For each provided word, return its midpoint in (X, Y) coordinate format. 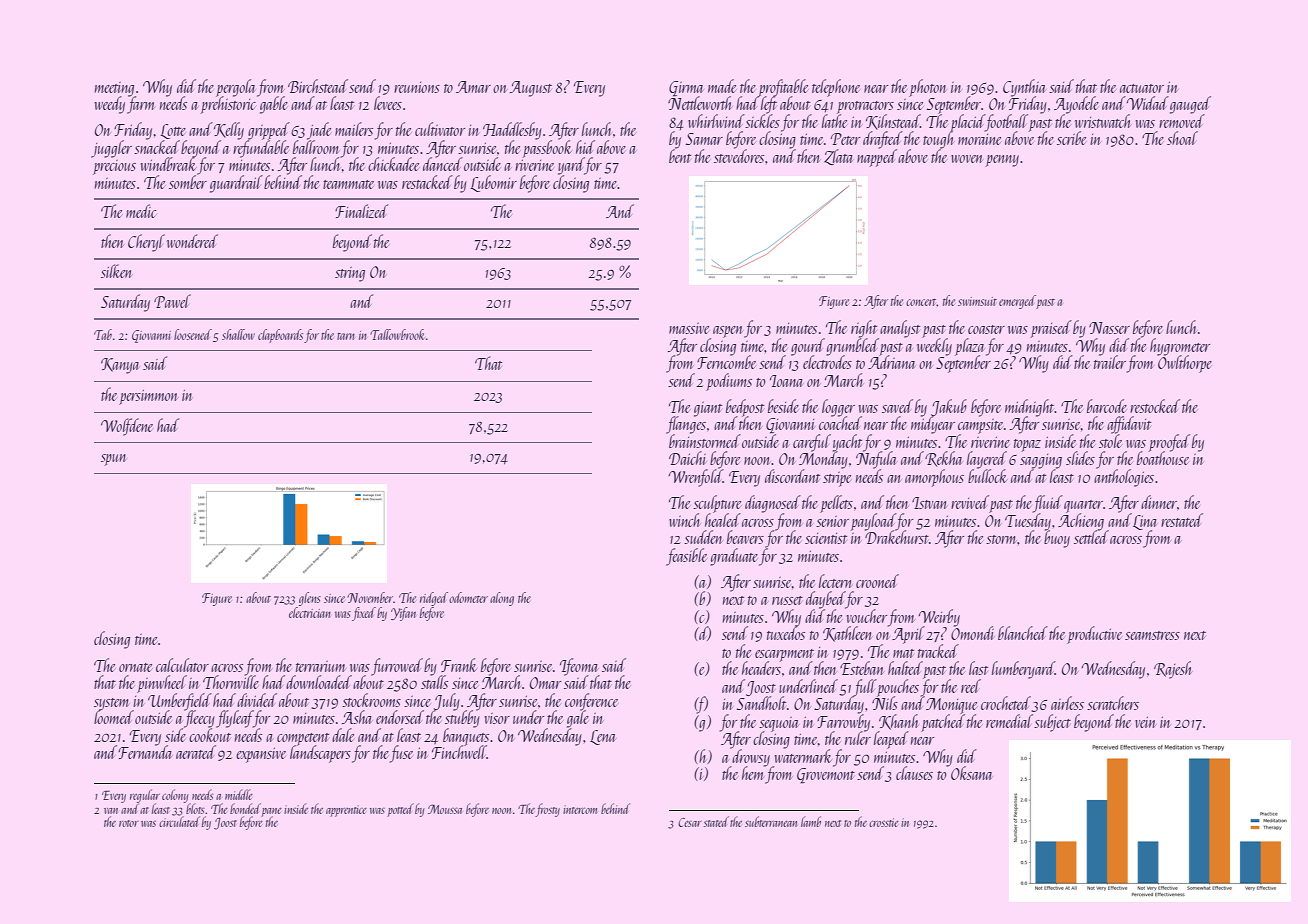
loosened (193, 334)
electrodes (827, 362)
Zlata (838, 157)
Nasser (1109, 328)
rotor (129, 823)
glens (310, 599)
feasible (686, 557)
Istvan (929, 503)
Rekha (943, 459)
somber (188, 182)
